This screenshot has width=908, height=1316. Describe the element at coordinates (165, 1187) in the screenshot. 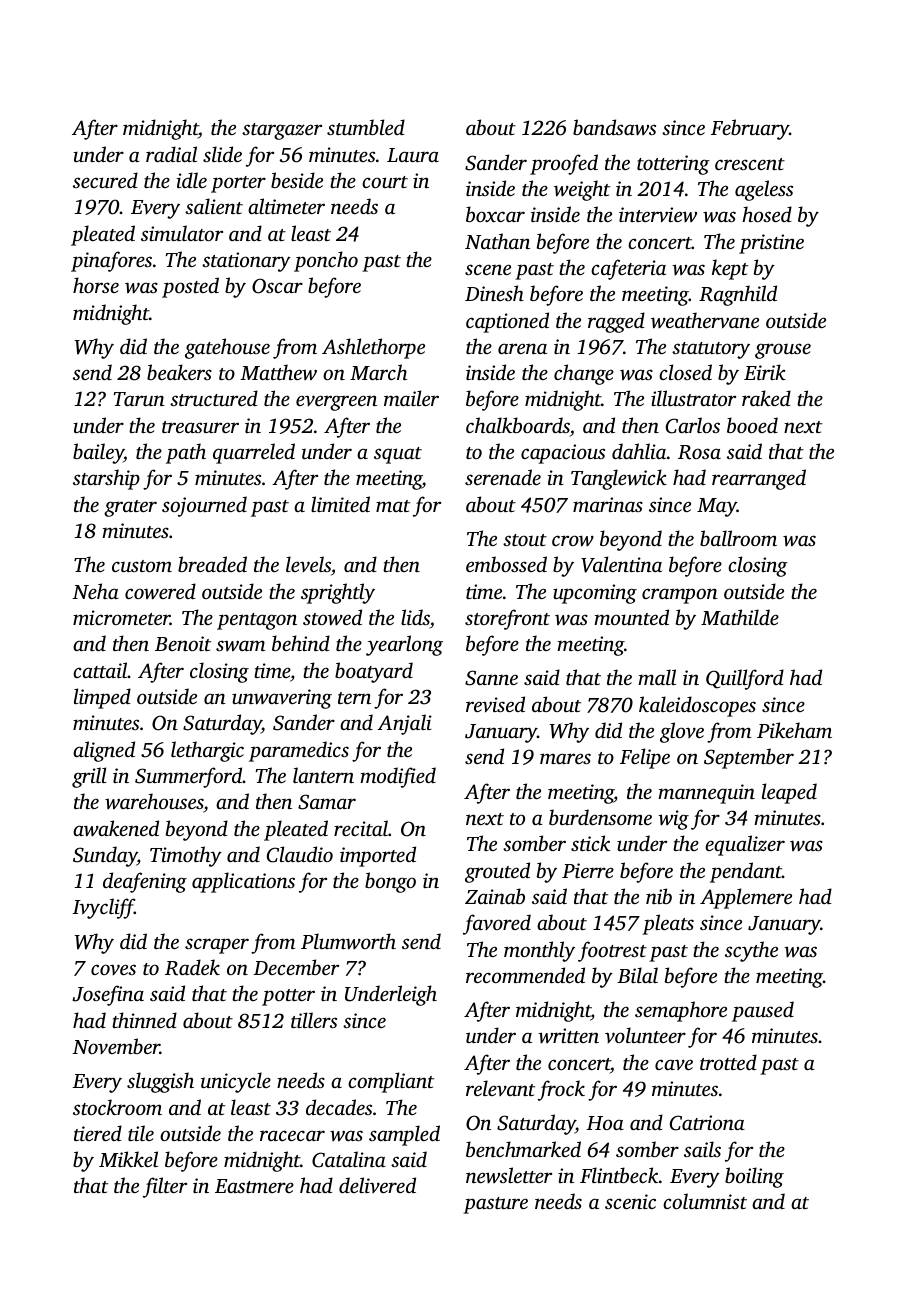

I see `filter` at that location.
